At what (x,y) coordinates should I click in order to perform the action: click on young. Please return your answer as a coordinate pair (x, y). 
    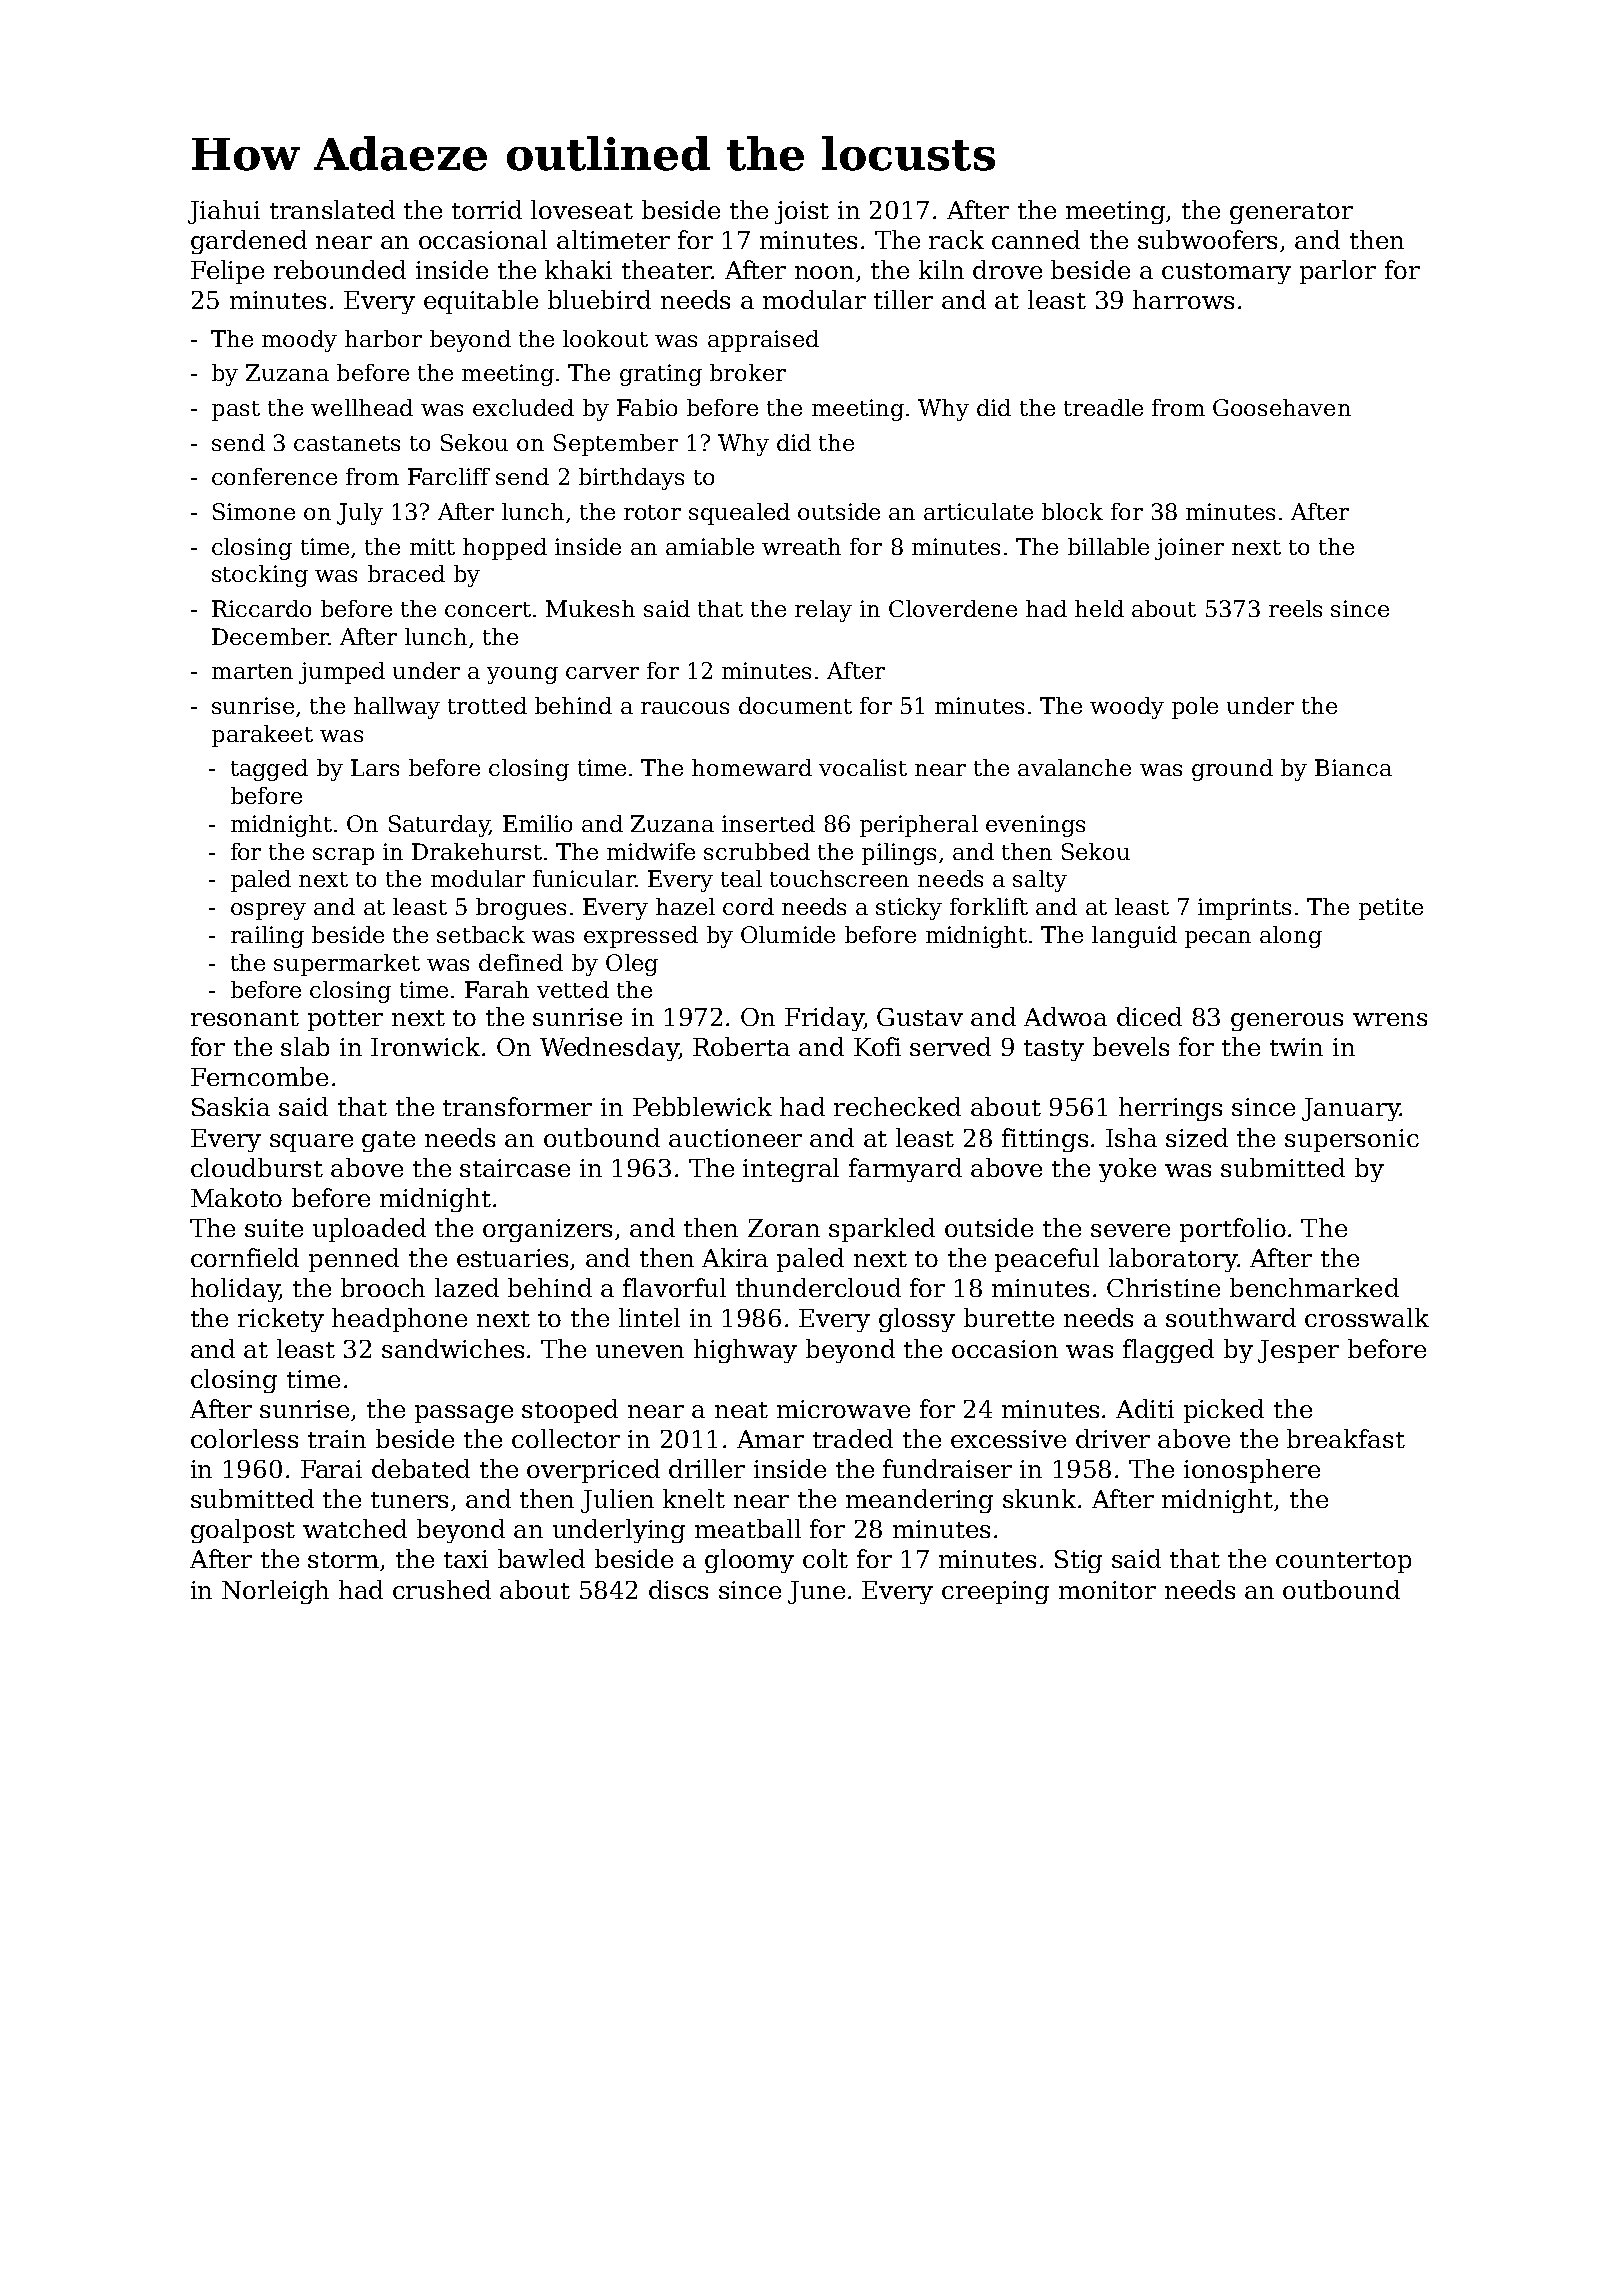
    Looking at the image, I should click on (522, 675).
